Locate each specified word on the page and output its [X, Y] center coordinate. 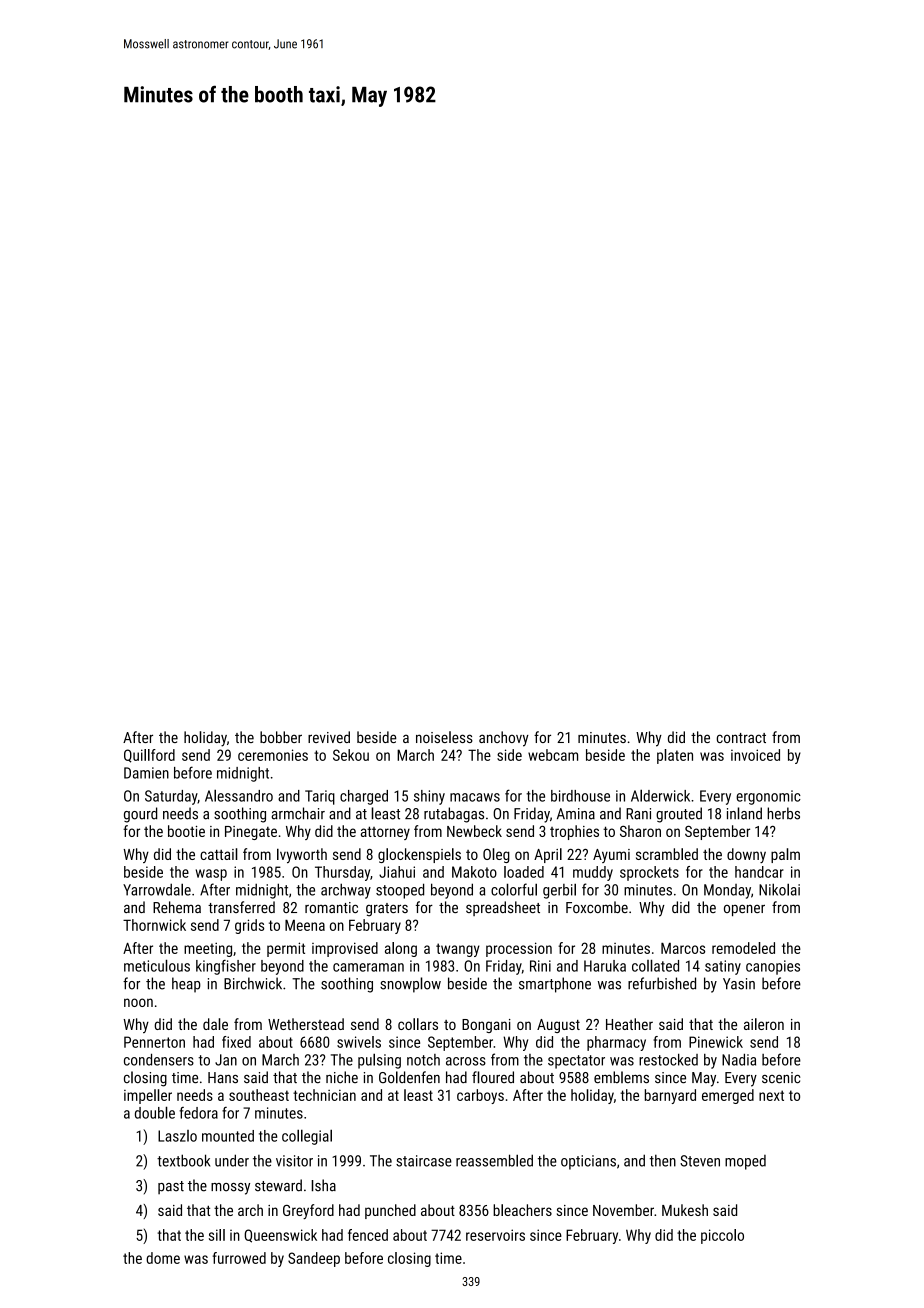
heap [186, 985]
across [466, 1061]
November [623, 1210]
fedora [198, 1113]
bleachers [522, 1210]
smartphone [555, 985]
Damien [146, 773]
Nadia [739, 1060]
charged [364, 797]
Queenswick [280, 1236]
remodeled [743, 948]
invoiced [755, 755]
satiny [723, 967]
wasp [211, 875]
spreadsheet [503, 908]
